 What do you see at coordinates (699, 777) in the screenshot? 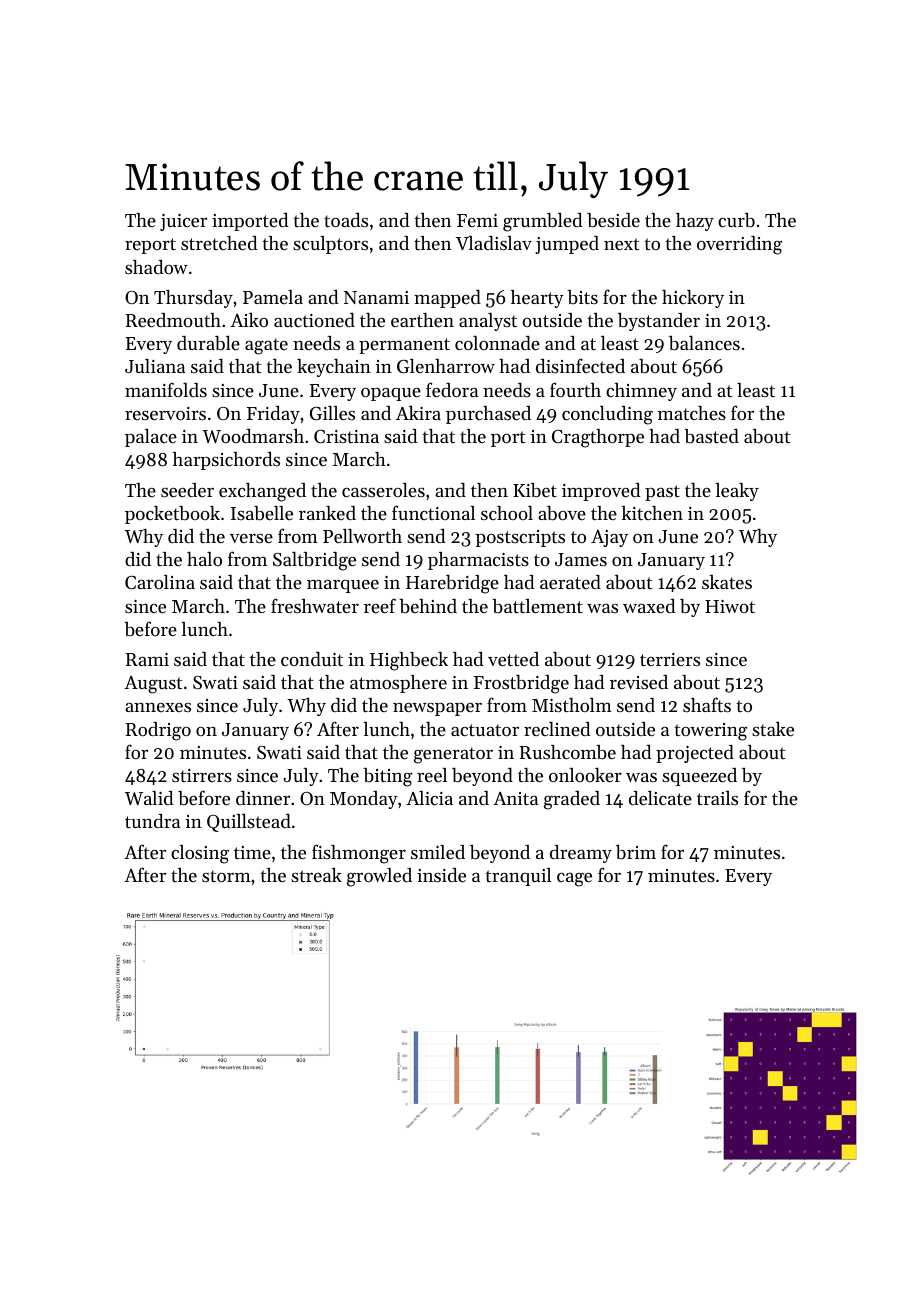
I see `squeezed` at bounding box center [699, 777].
